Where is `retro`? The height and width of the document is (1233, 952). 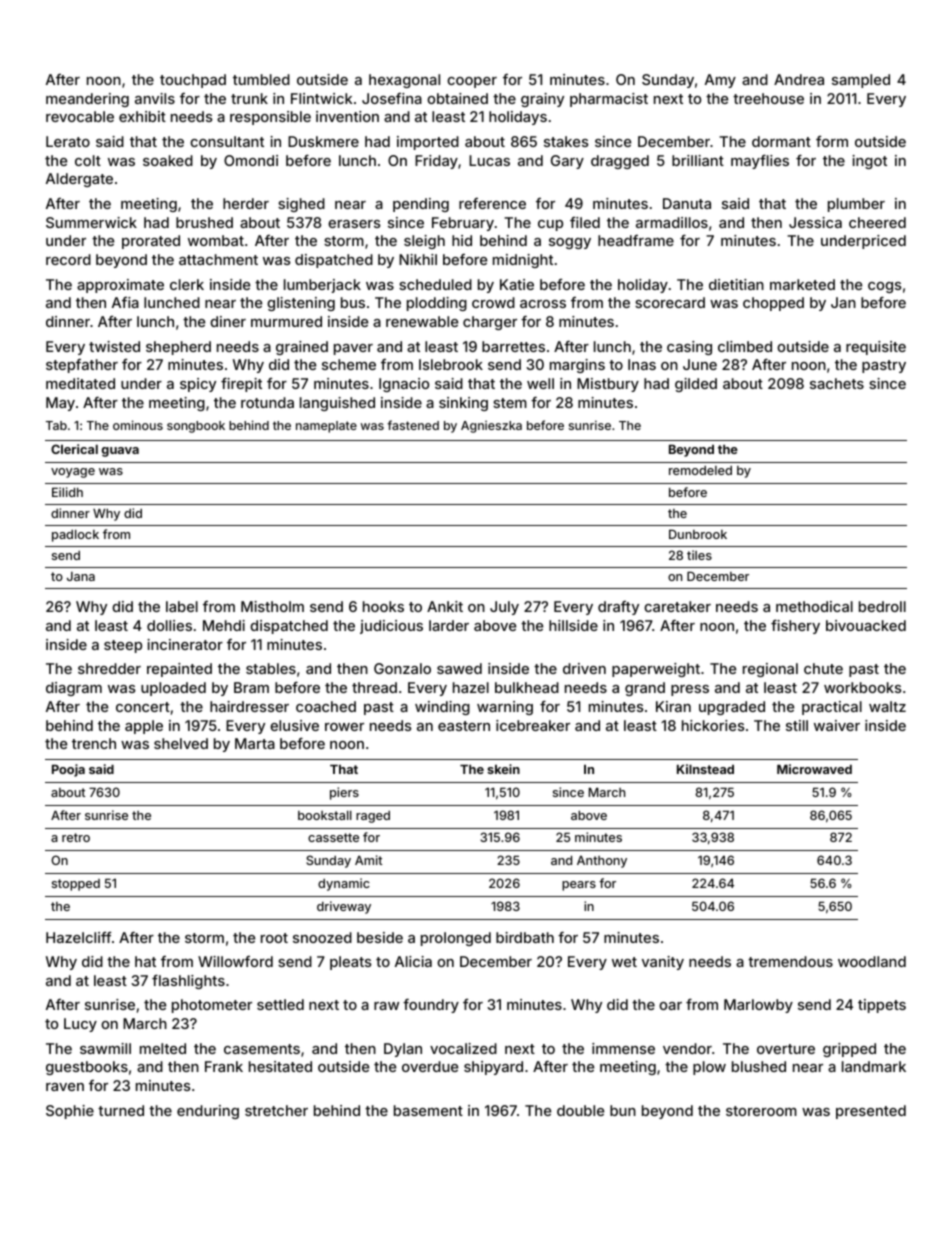
retro is located at coordinates (76, 837).
